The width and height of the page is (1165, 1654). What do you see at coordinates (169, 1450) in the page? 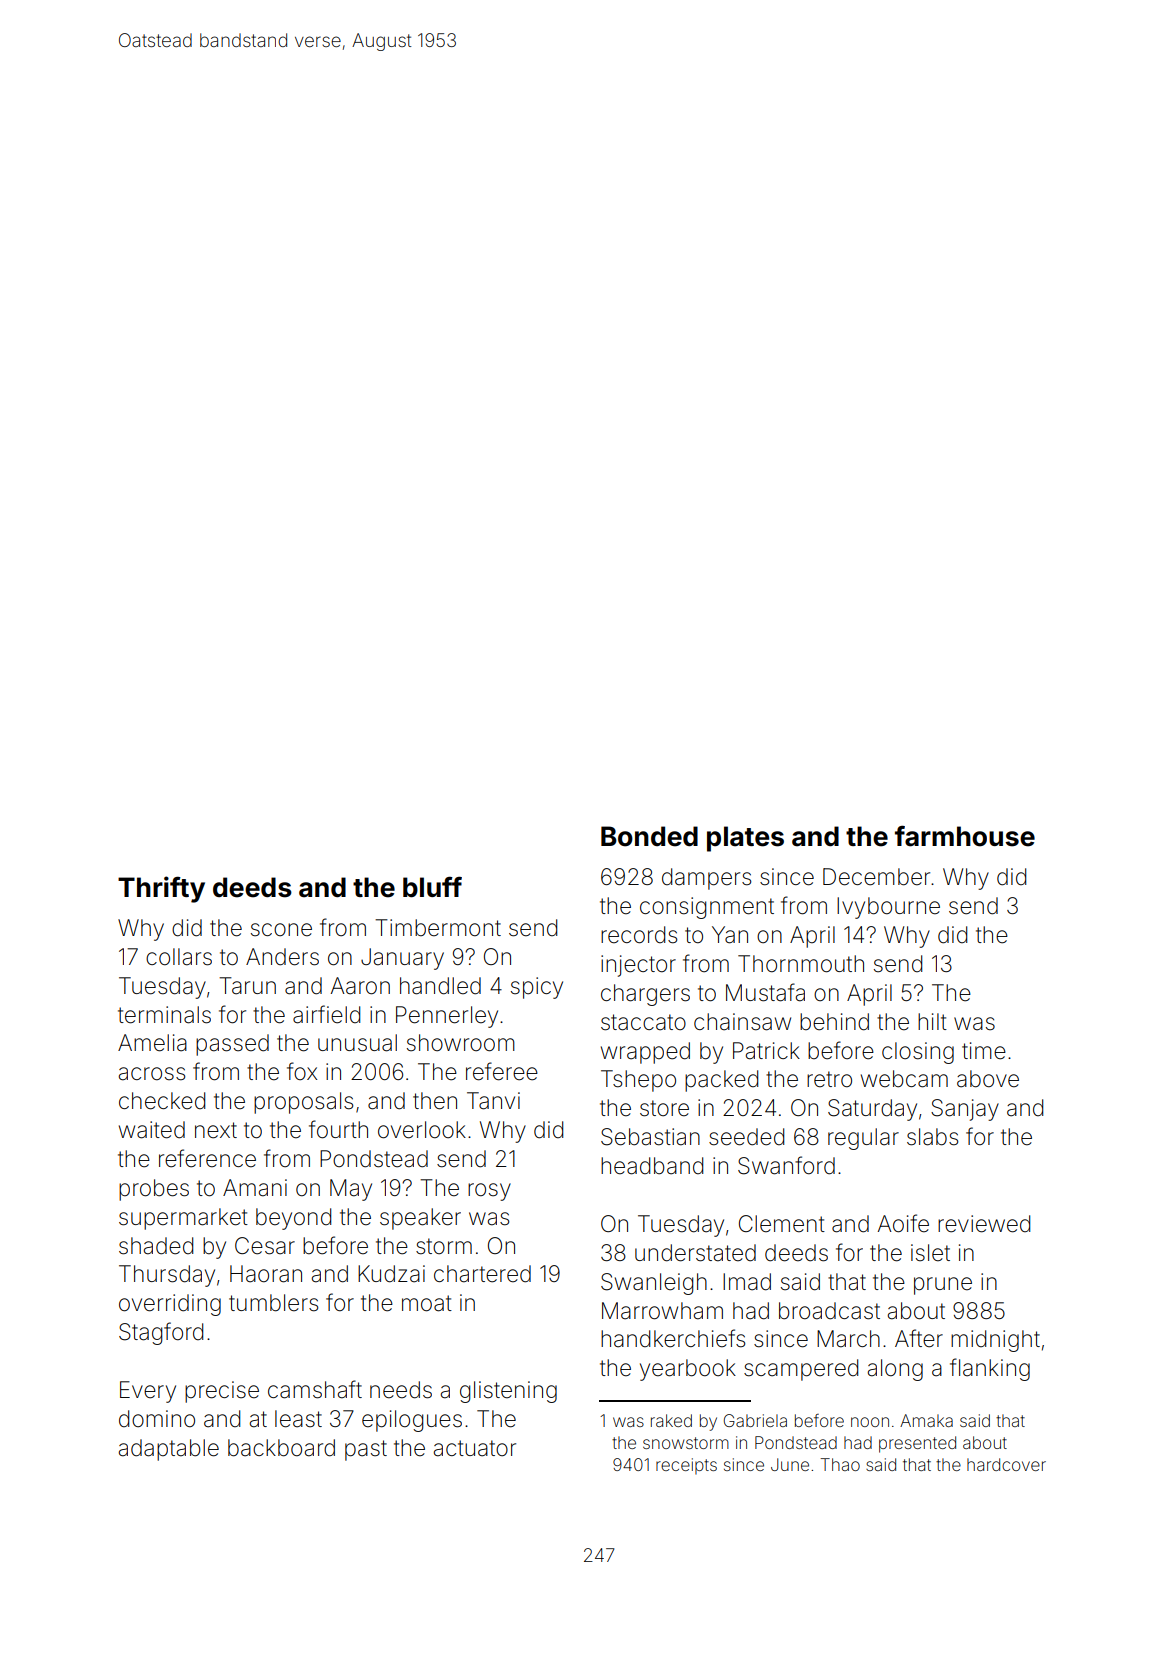
I see `adaptable` at bounding box center [169, 1450].
